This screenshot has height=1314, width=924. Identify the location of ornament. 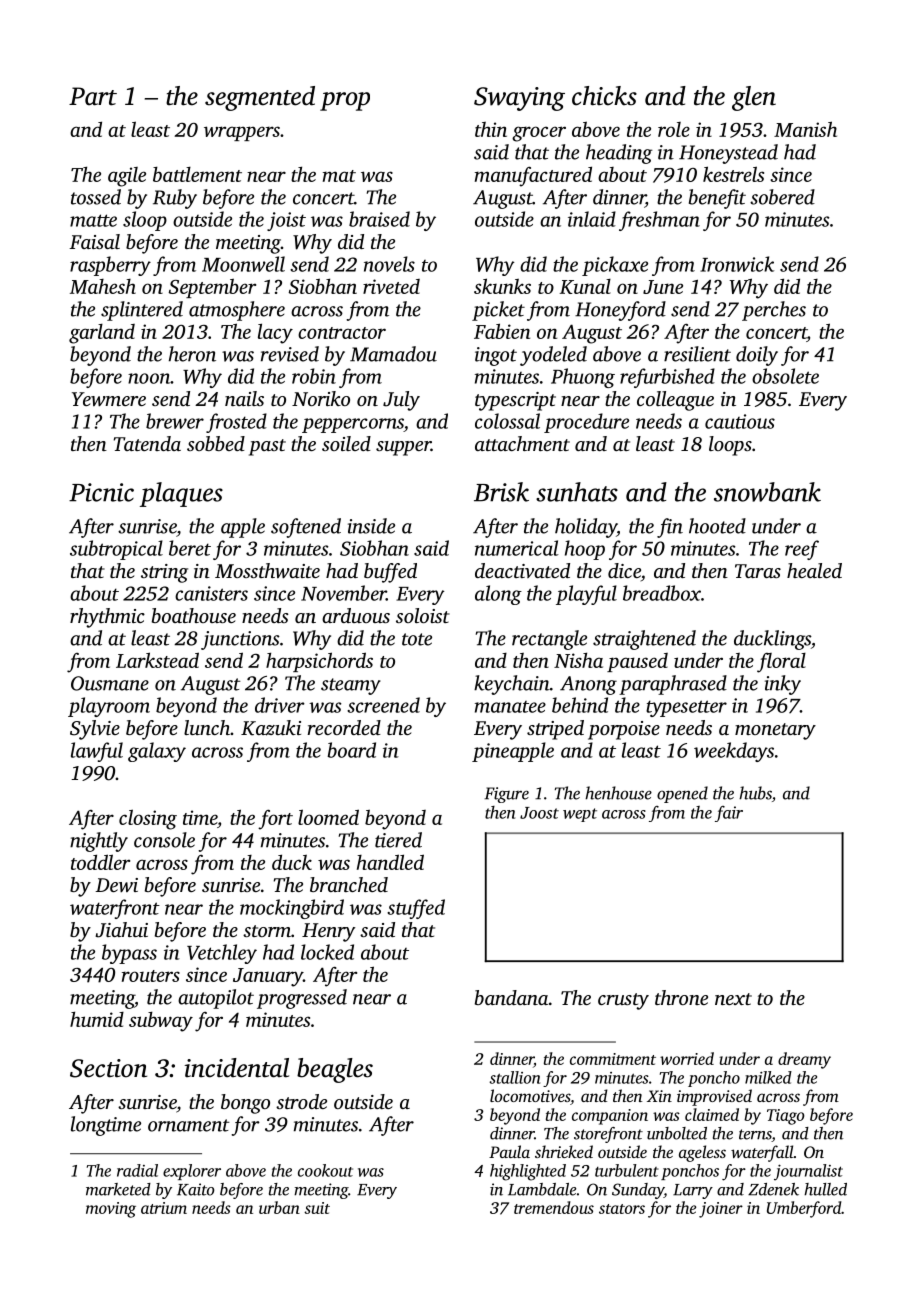
(189, 1125).
